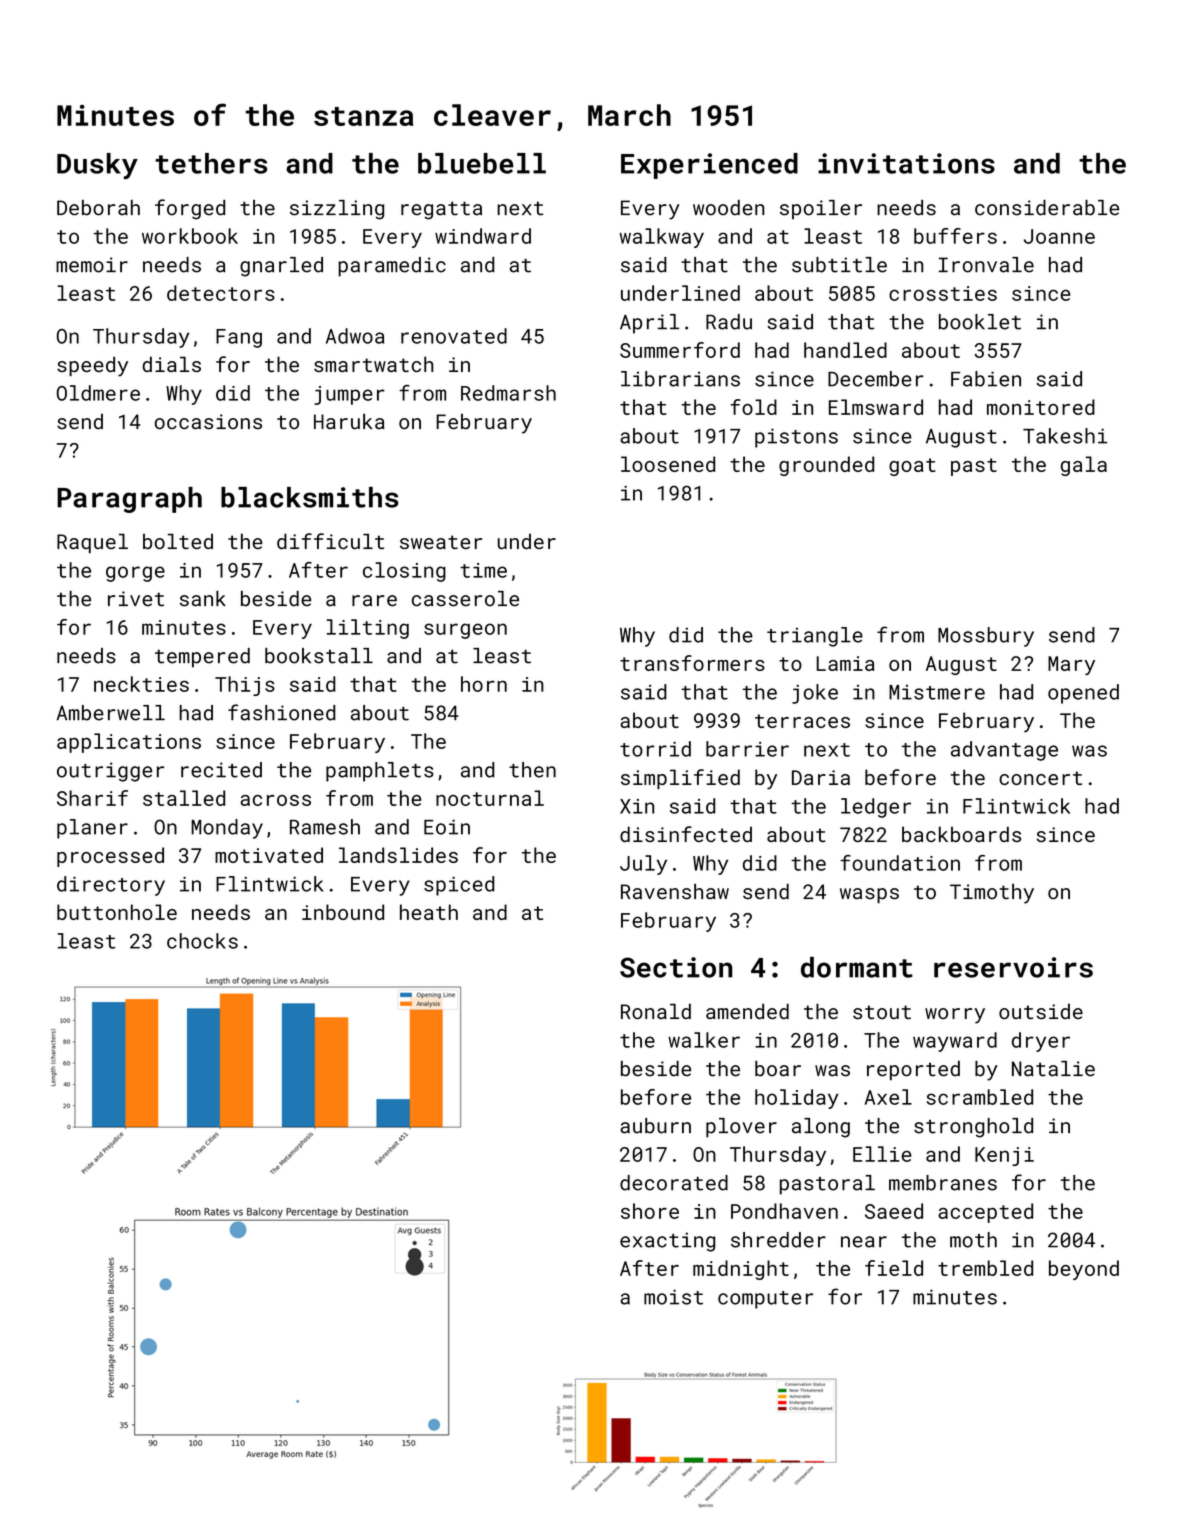 This document has width=1188, height=1537. Describe the element at coordinates (673, 1297) in the document. I see `moist` at that location.
